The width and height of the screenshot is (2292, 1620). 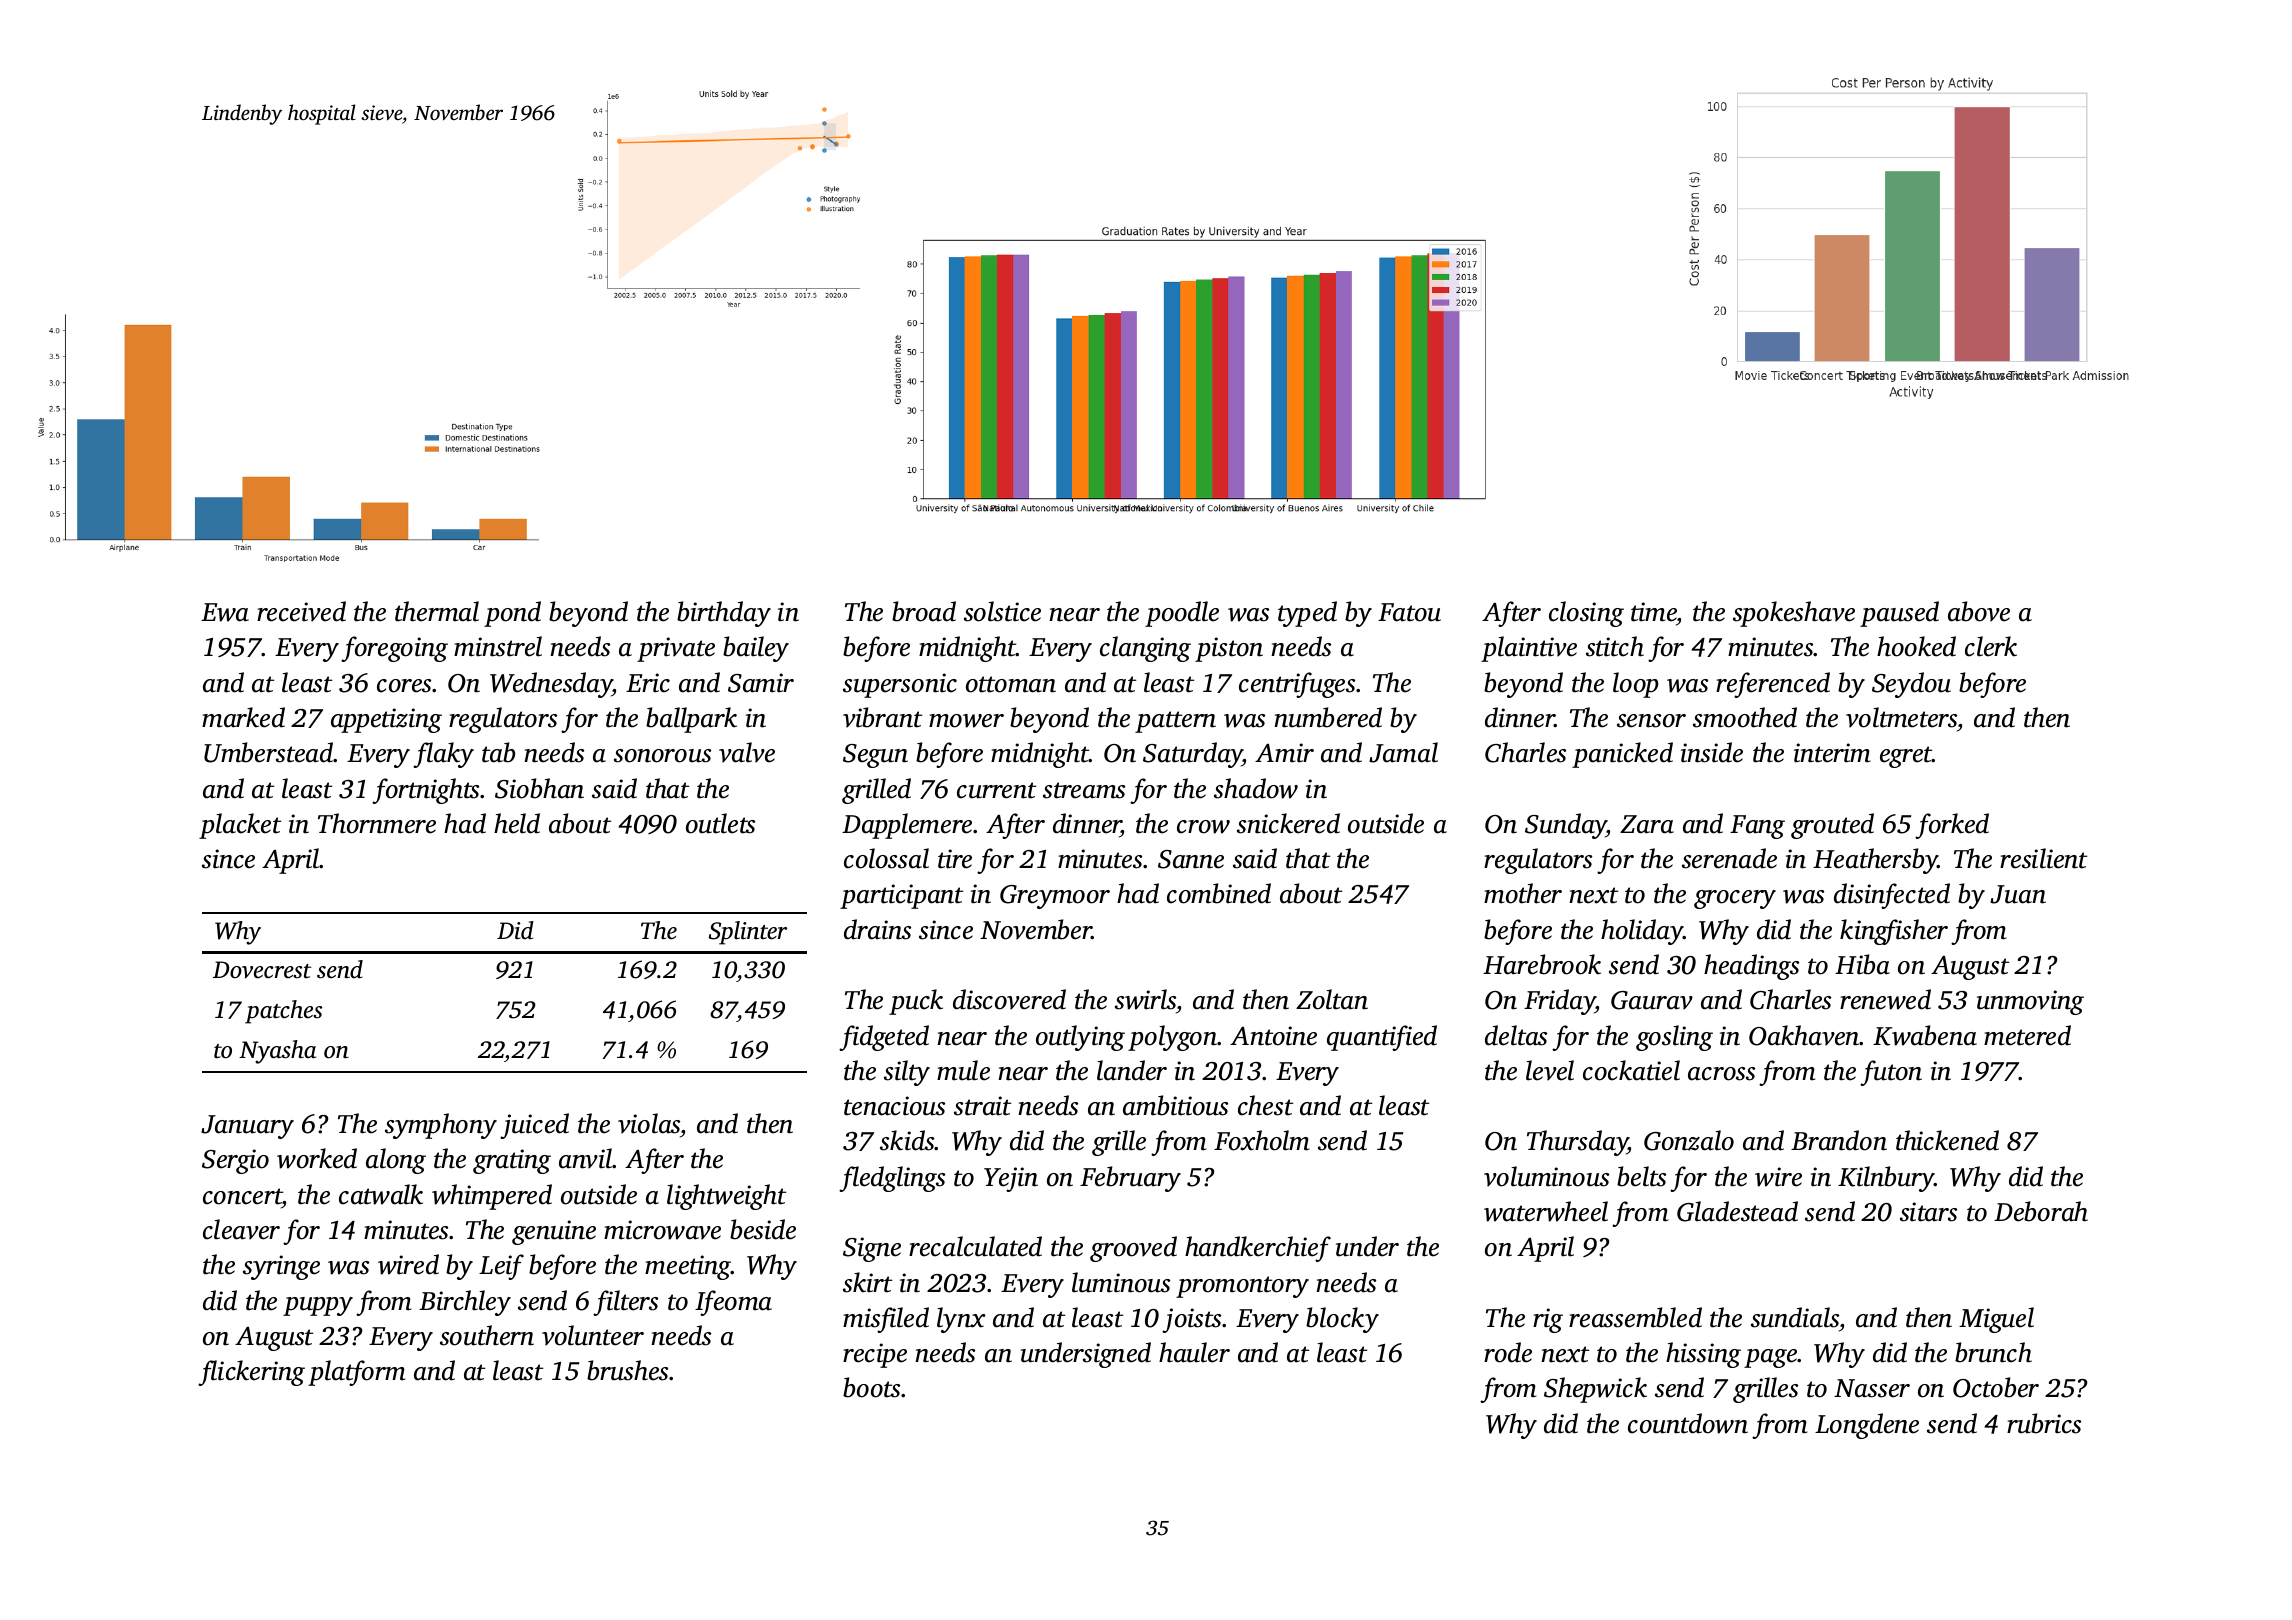 I want to click on filters, so click(x=625, y=1303).
